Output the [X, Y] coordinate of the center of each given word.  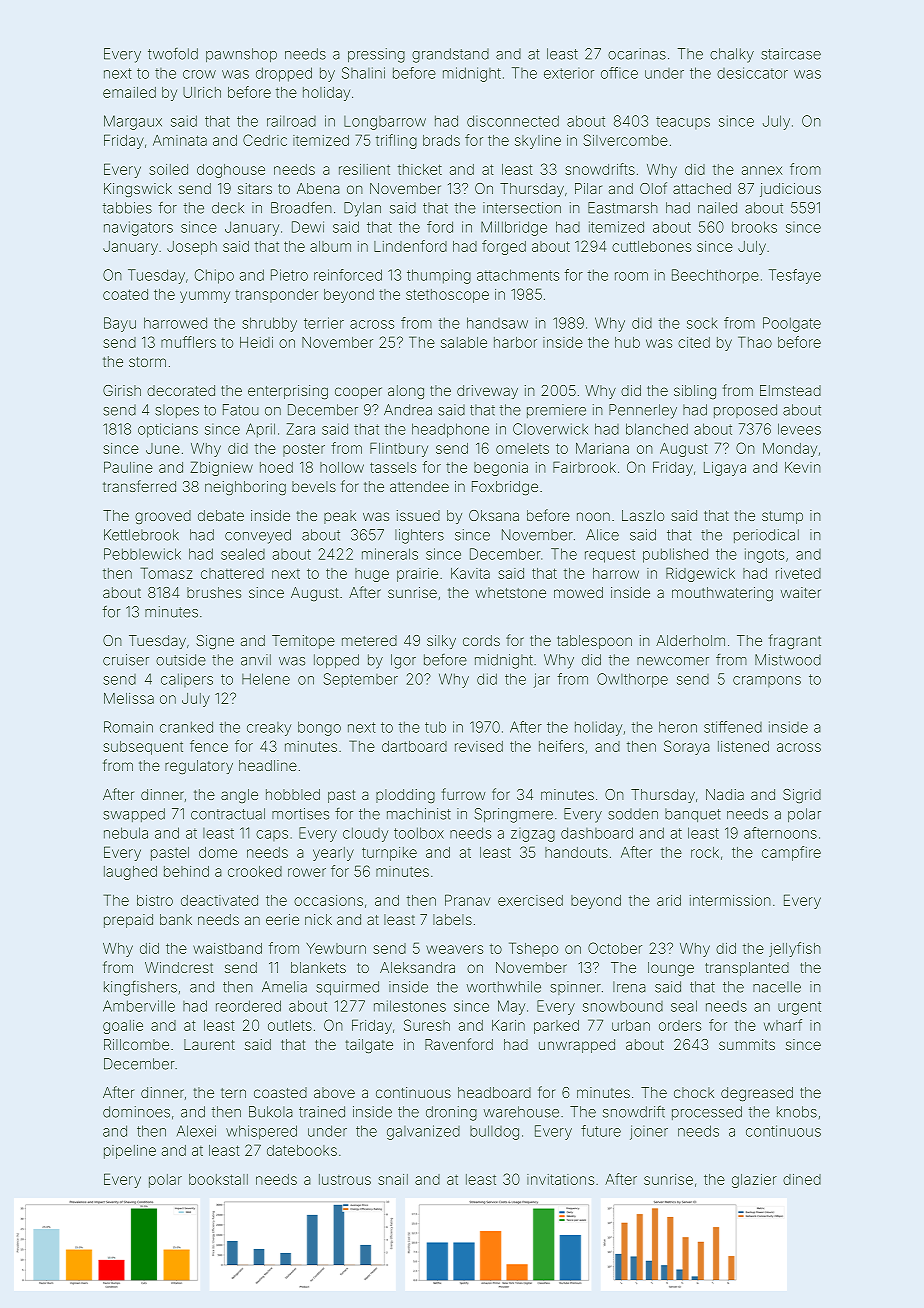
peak [340, 517]
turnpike [389, 854]
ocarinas [637, 54]
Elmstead [790, 390]
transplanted [747, 969]
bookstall [218, 1179]
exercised [530, 900]
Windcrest [179, 967]
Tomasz [167, 573]
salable [464, 342]
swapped [134, 815]
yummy [205, 297]
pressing [376, 55]
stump [782, 517]
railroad [291, 121]
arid [669, 900]
